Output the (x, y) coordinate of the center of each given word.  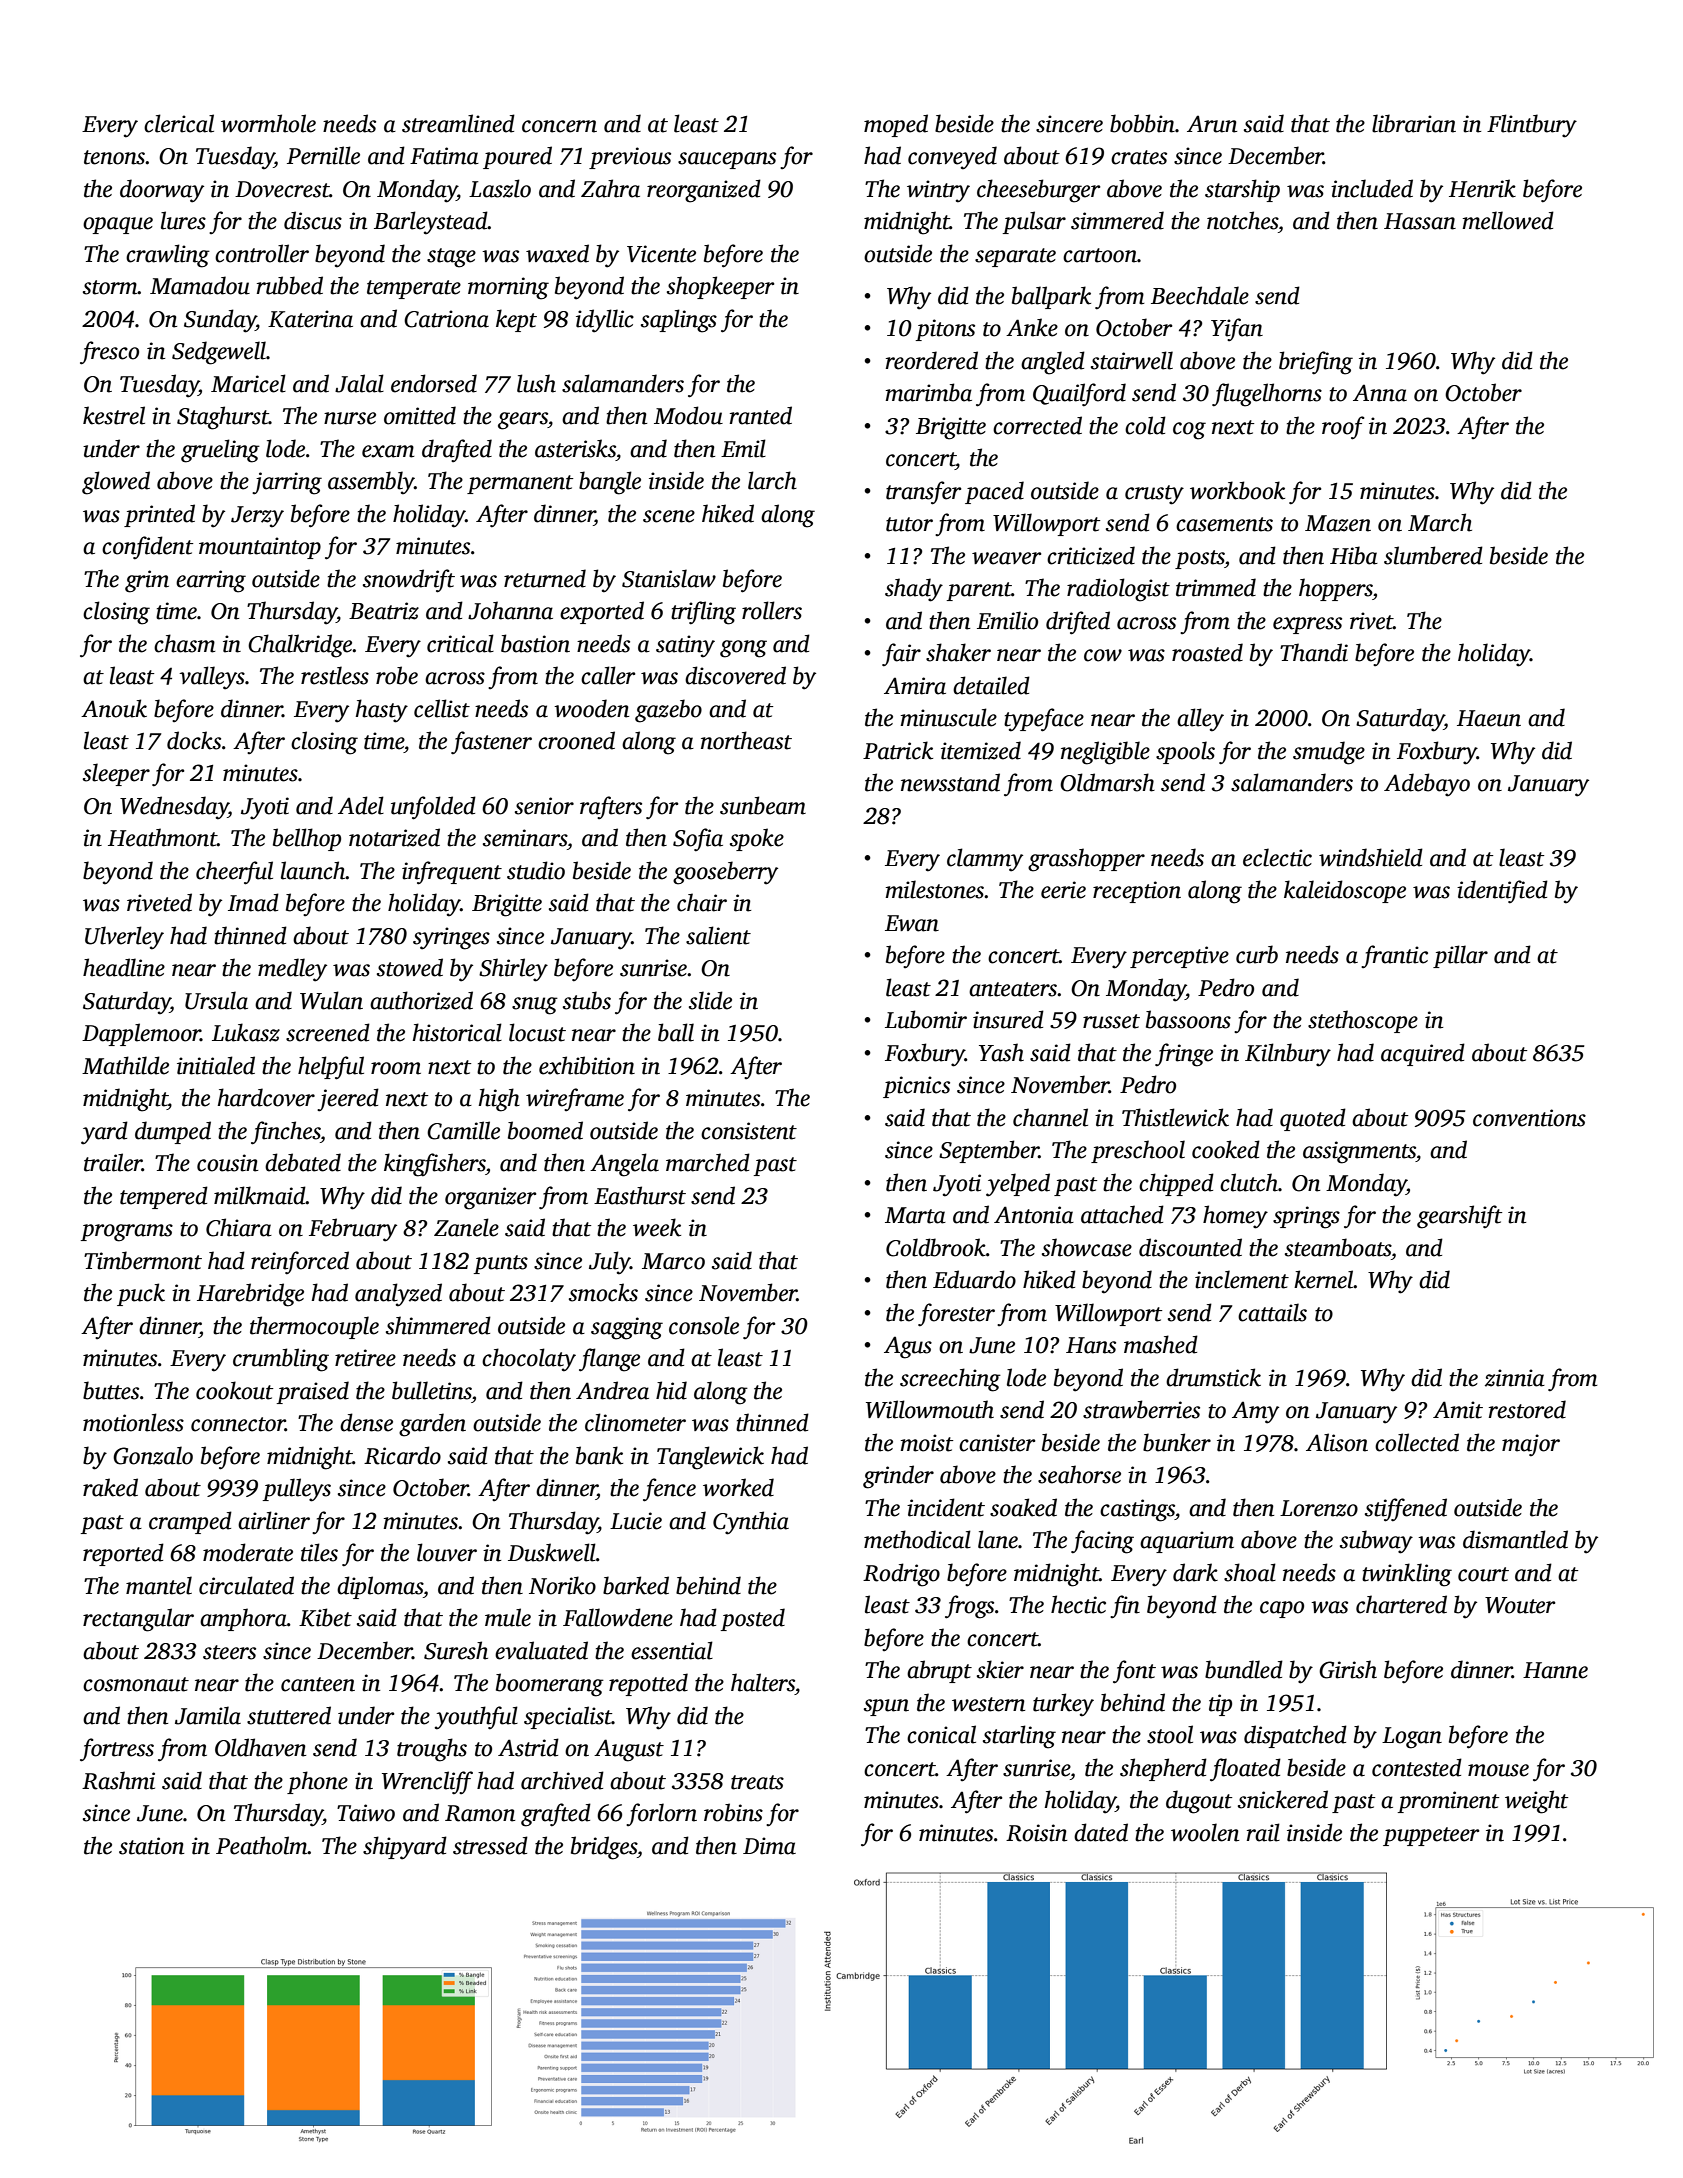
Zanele (466, 1227)
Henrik (1482, 188)
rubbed (290, 285)
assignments (1359, 1152)
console (704, 1325)
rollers (772, 610)
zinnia (1515, 1378)
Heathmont (162, 837)
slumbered (1433, 555)
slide (710, 1000)
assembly (371, 483)
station (151, 1846)
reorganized (704, 191)
